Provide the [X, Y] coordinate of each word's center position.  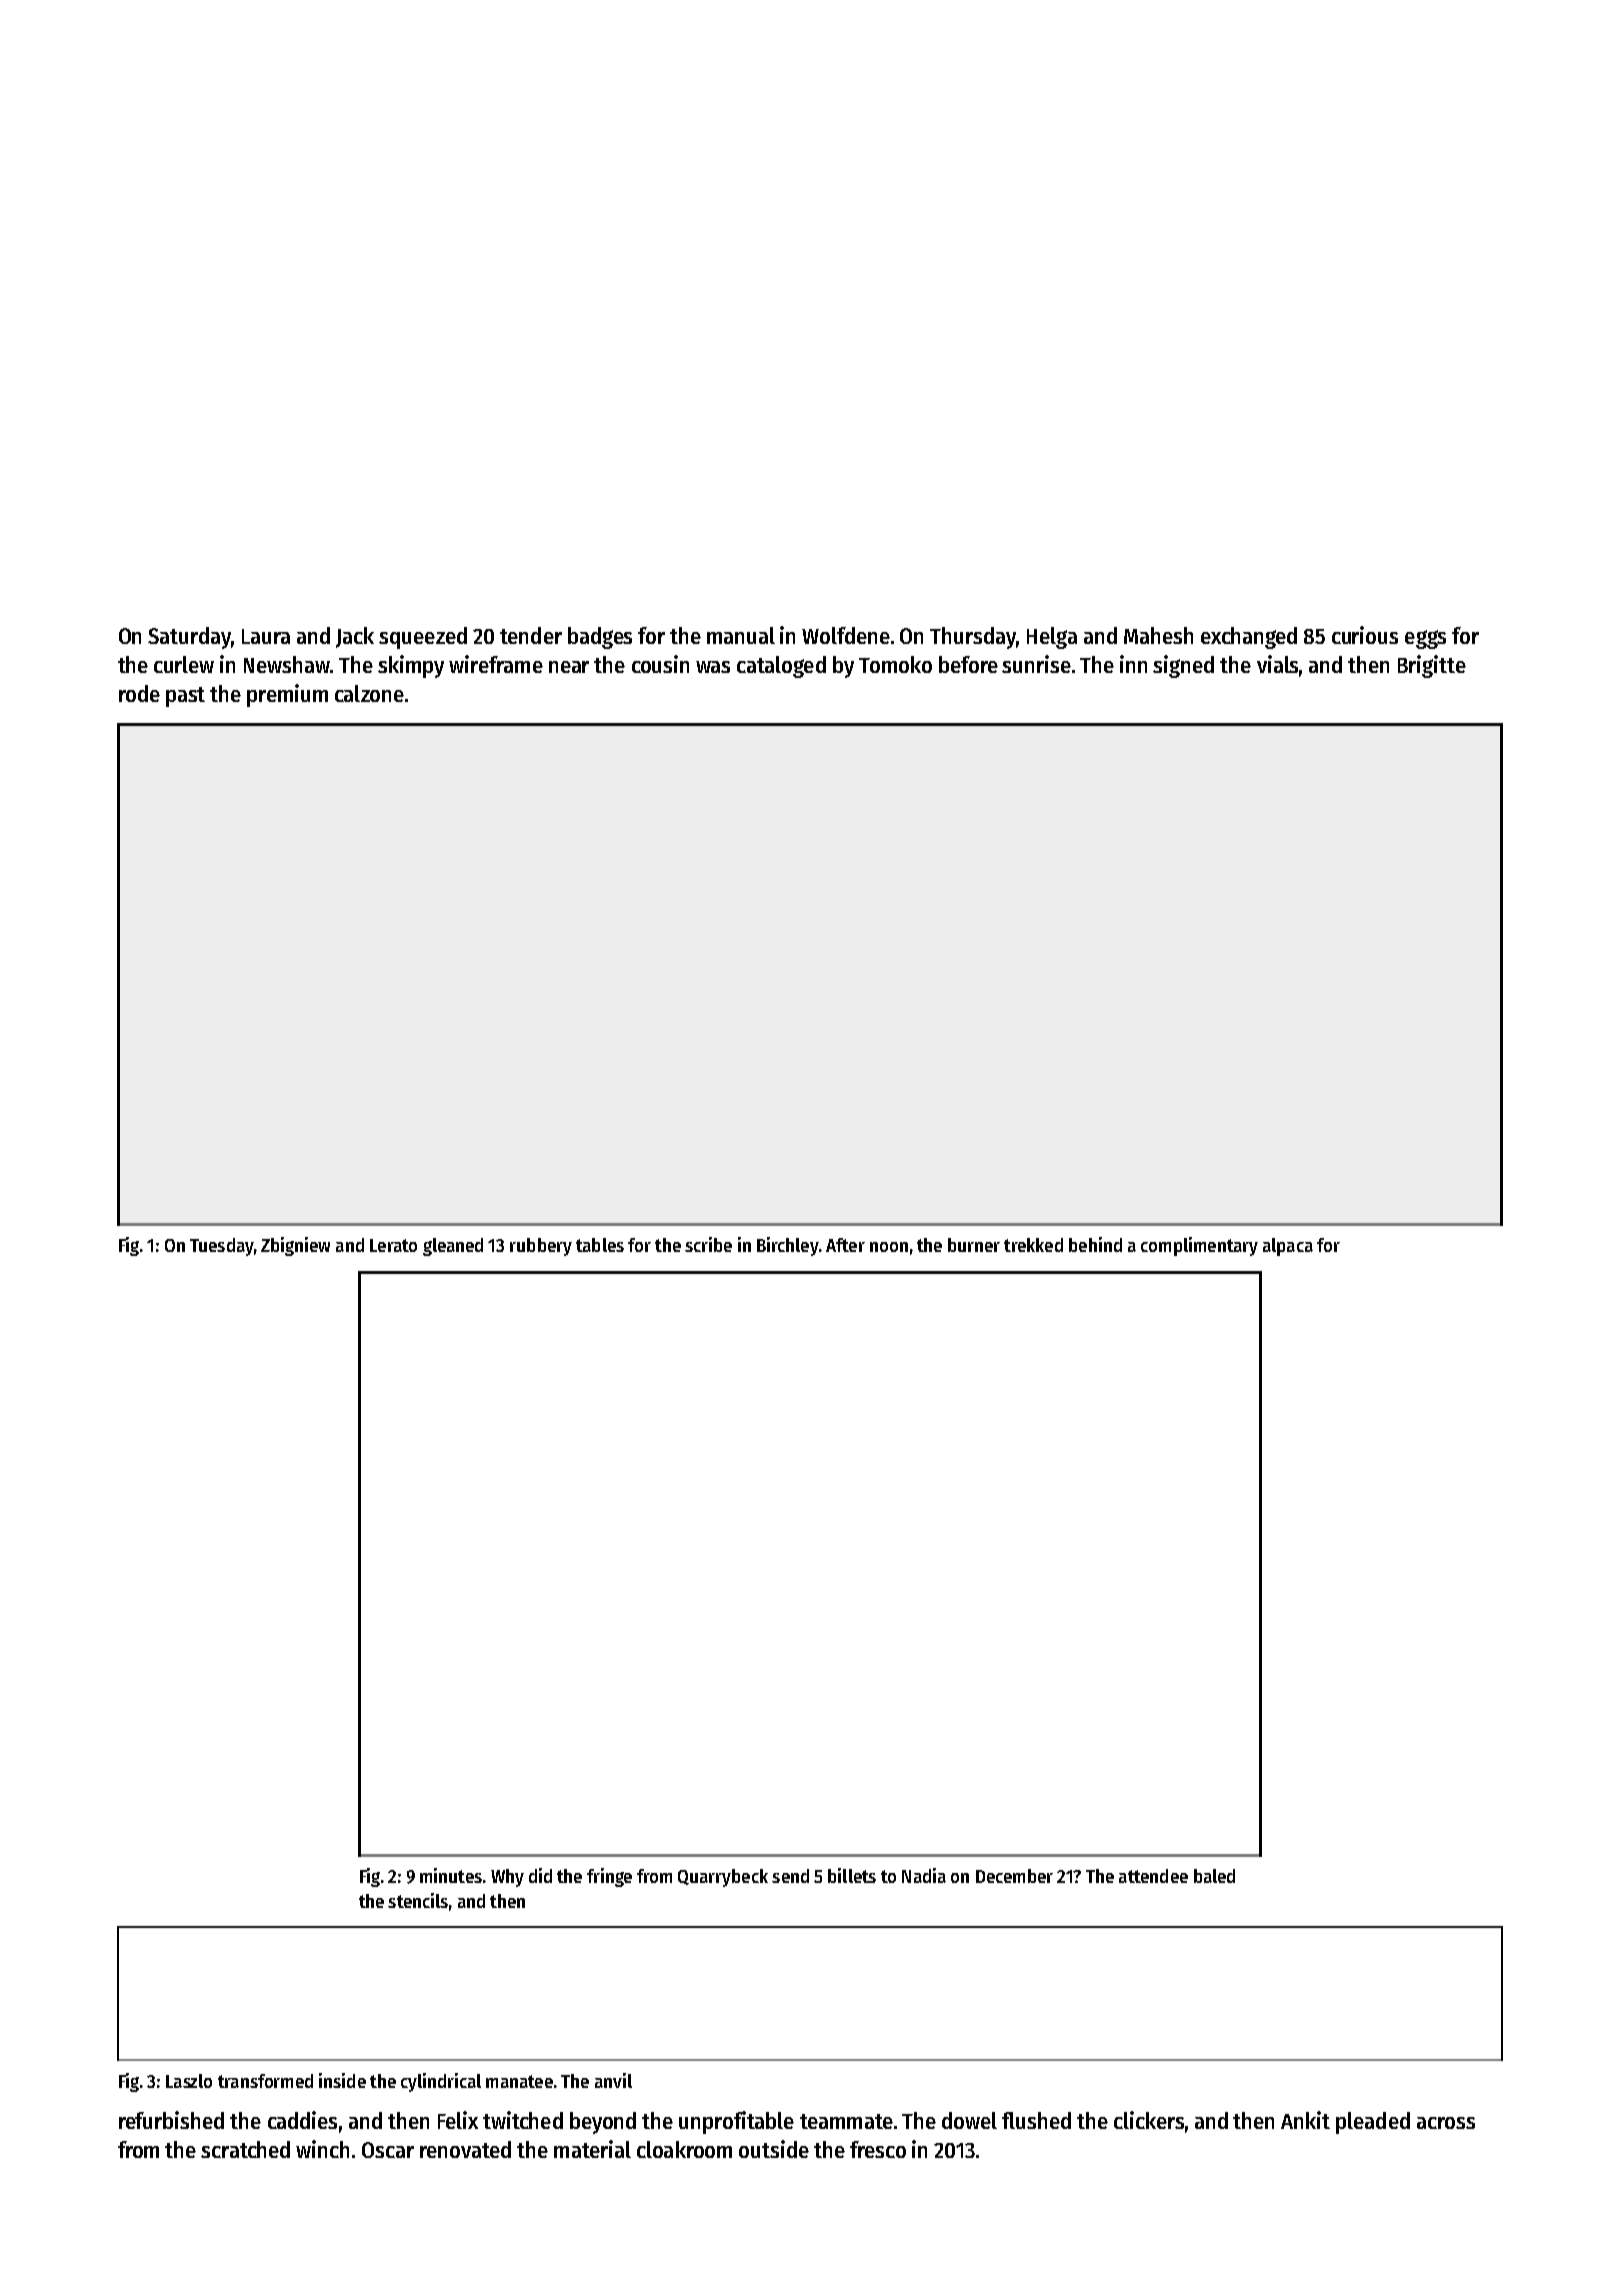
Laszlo [189, 2081]
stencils [418, 1900]
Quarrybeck [723, 1878]
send [790, 1876]
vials [1277, 664]
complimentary [1199, 1246]
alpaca [1288, 1247]
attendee [1153, 1876]
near [569, 667]
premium [287, 695]
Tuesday [221, 1247]
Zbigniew [295, 1246]
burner [974, 1245]
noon [889, 1247]
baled [1214, 1876]
